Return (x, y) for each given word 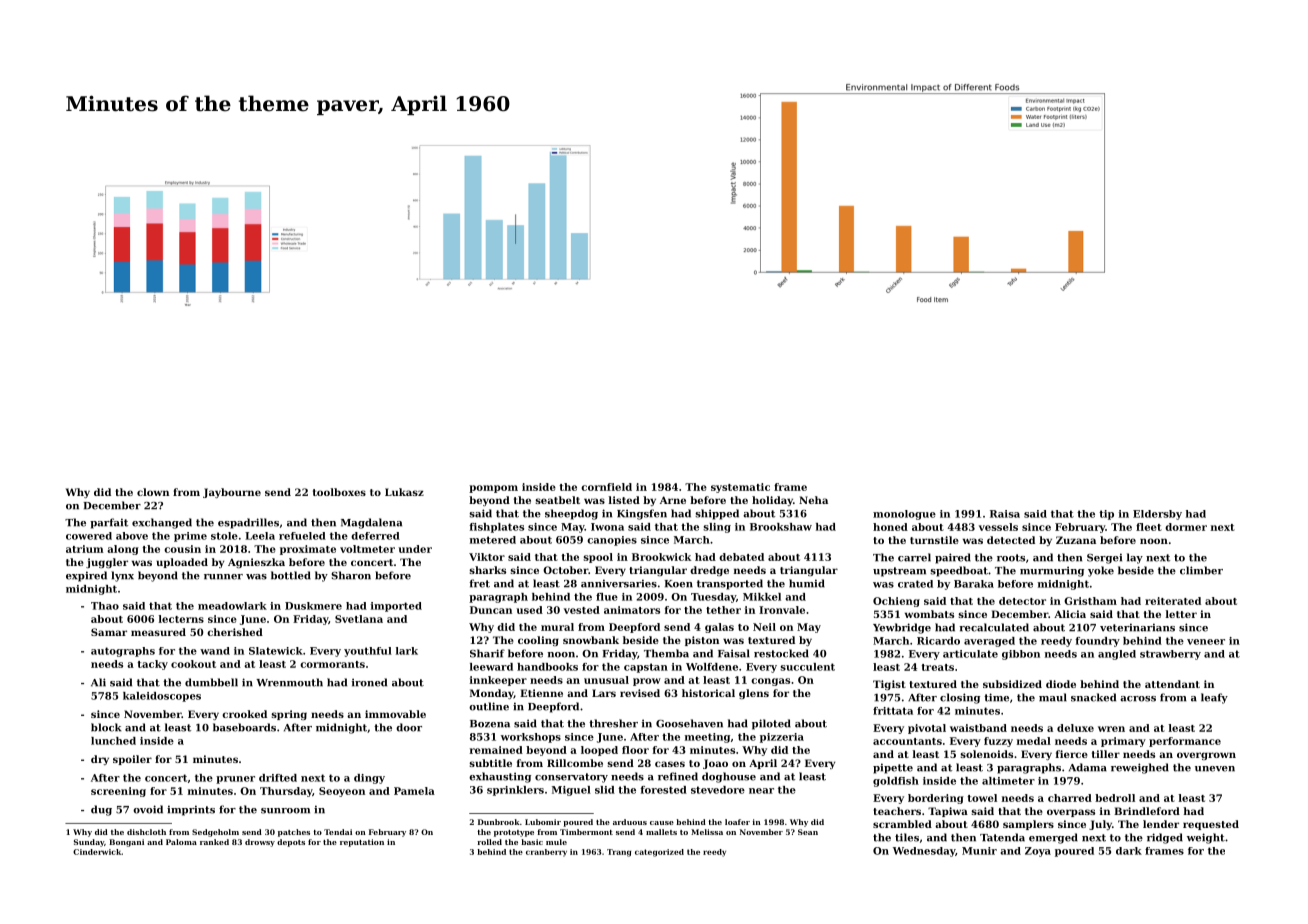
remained (496, 750)
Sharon (351, 575)
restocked (781, 653)
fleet (1149, 527)
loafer (737, 822)
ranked (214, 842)
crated (915, 584)
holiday (772, 501)
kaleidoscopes (162, 697)
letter (1181, 614)
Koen (678, 584)
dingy (369, 779)
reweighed (1140, 768)
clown (153, 492)
